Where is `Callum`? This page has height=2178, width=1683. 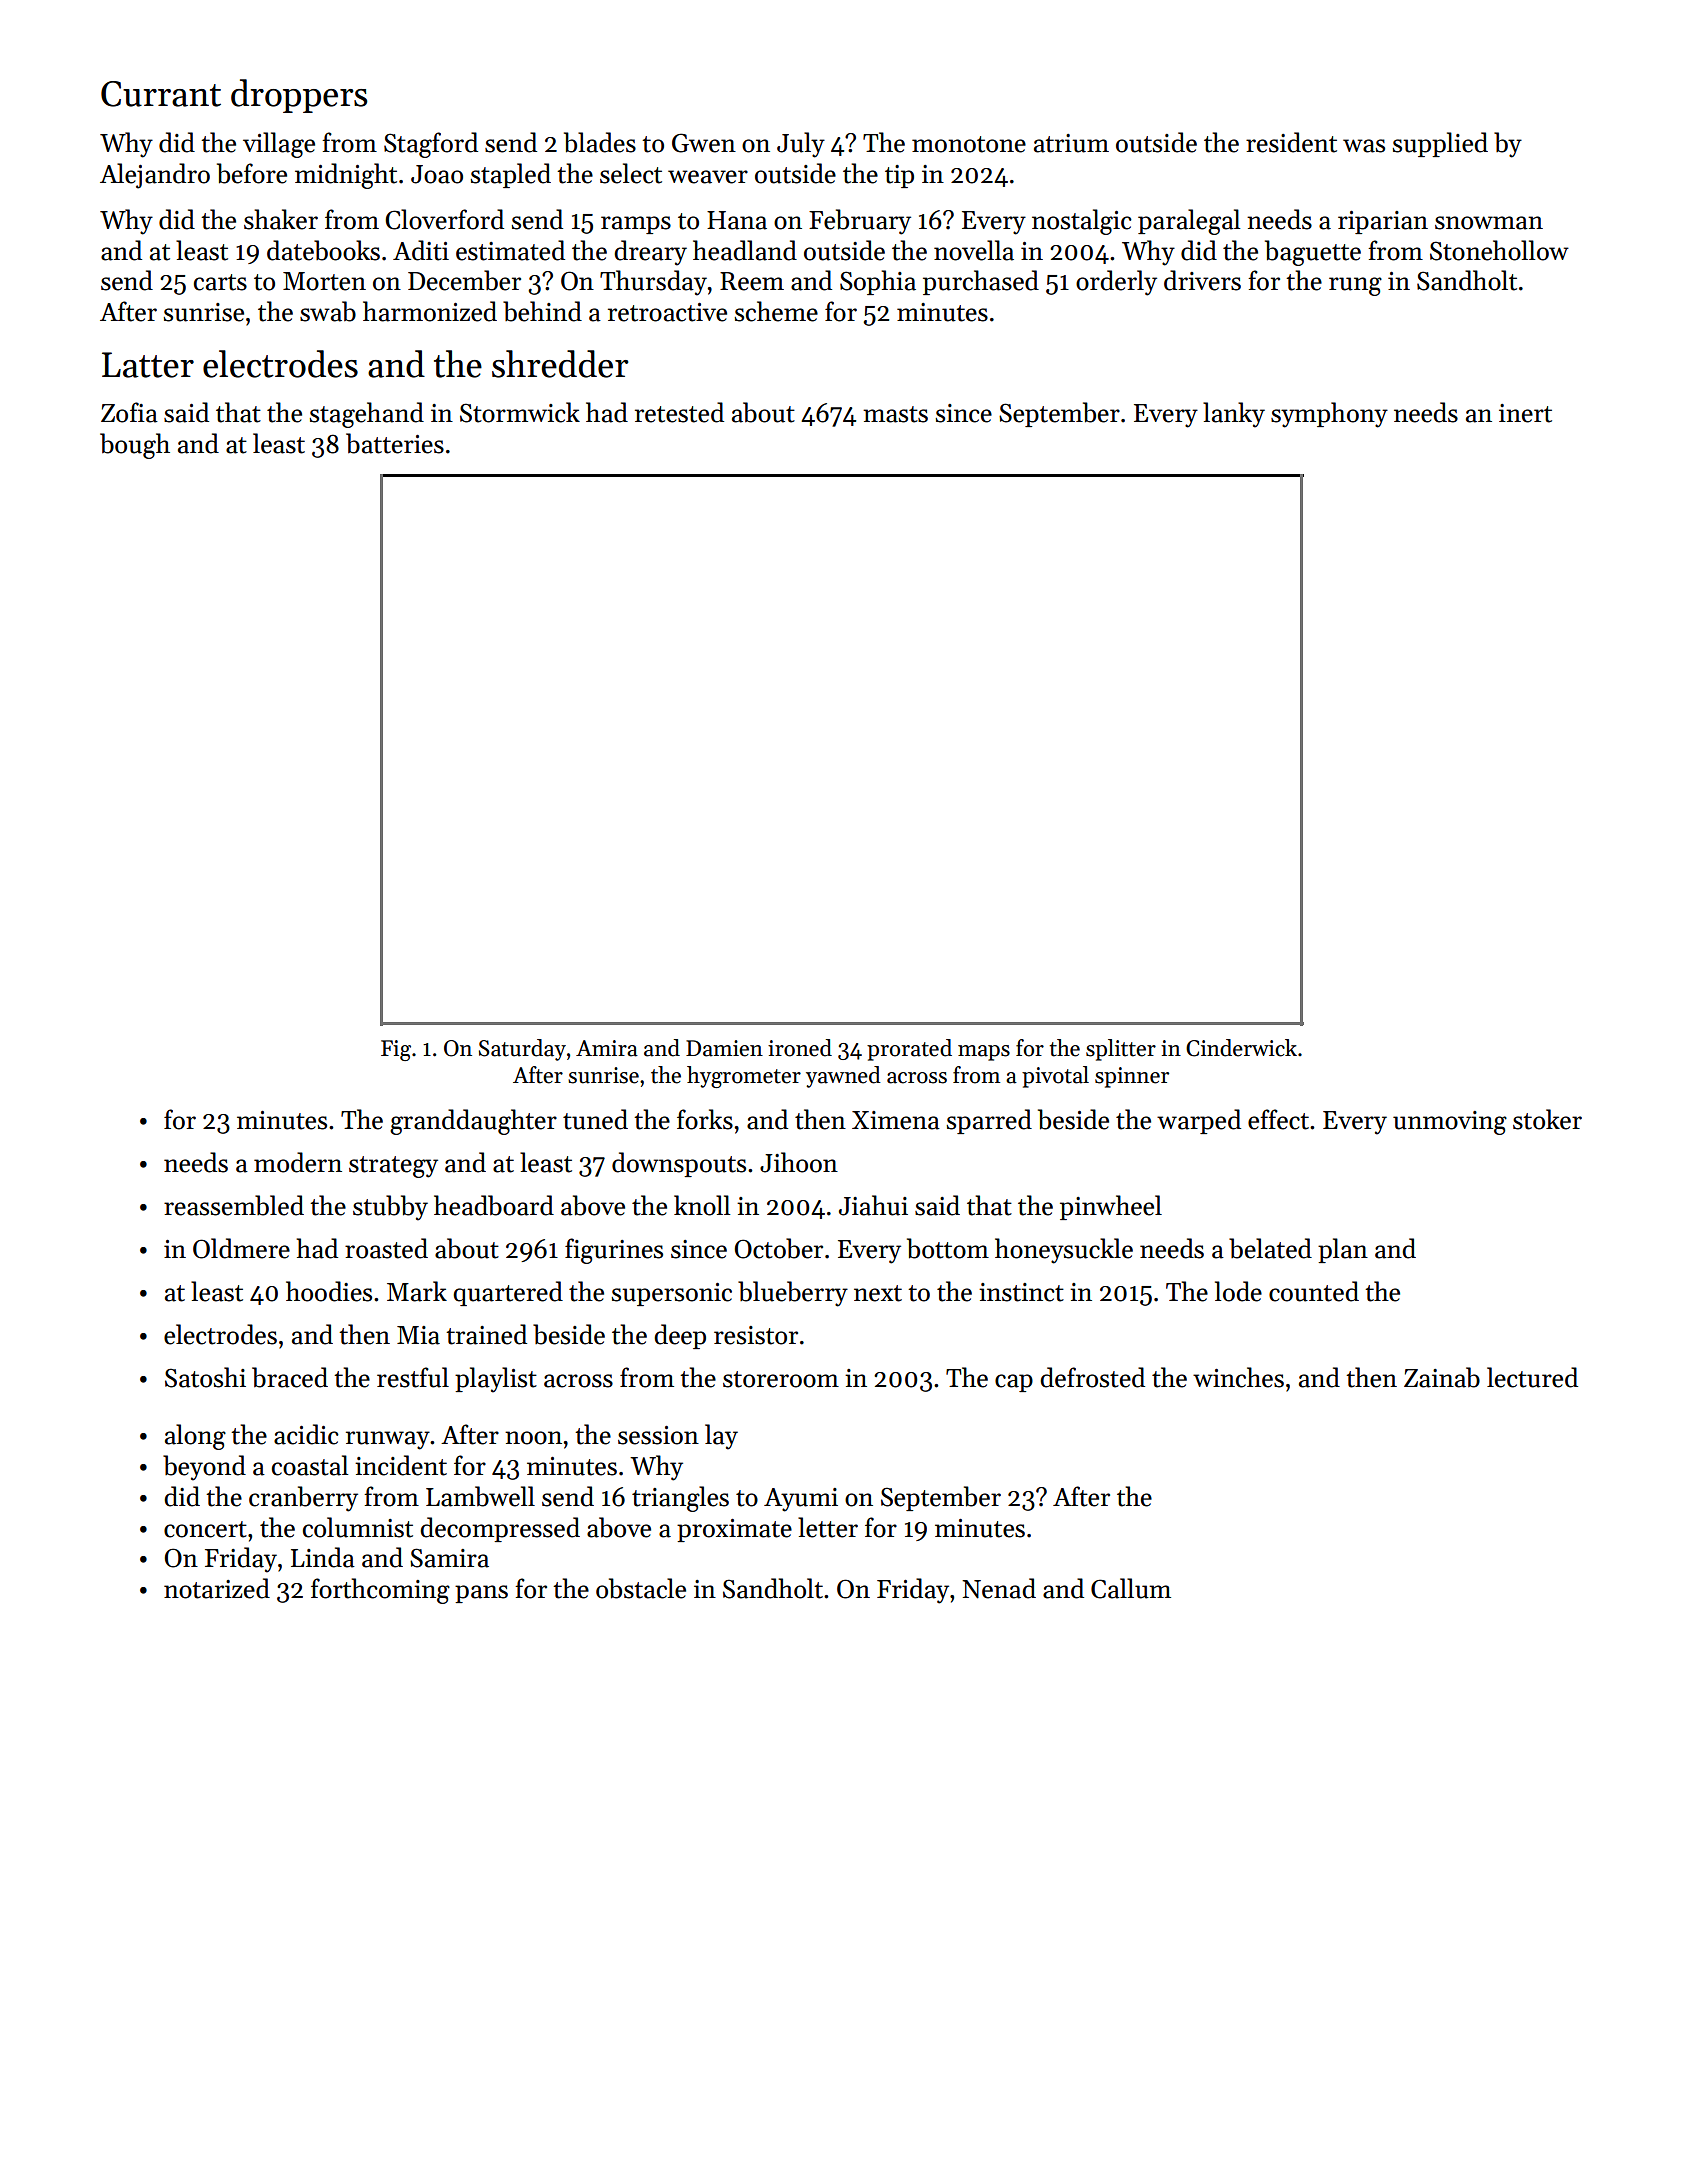 Callum is located at coordinates (1131, 1588).
